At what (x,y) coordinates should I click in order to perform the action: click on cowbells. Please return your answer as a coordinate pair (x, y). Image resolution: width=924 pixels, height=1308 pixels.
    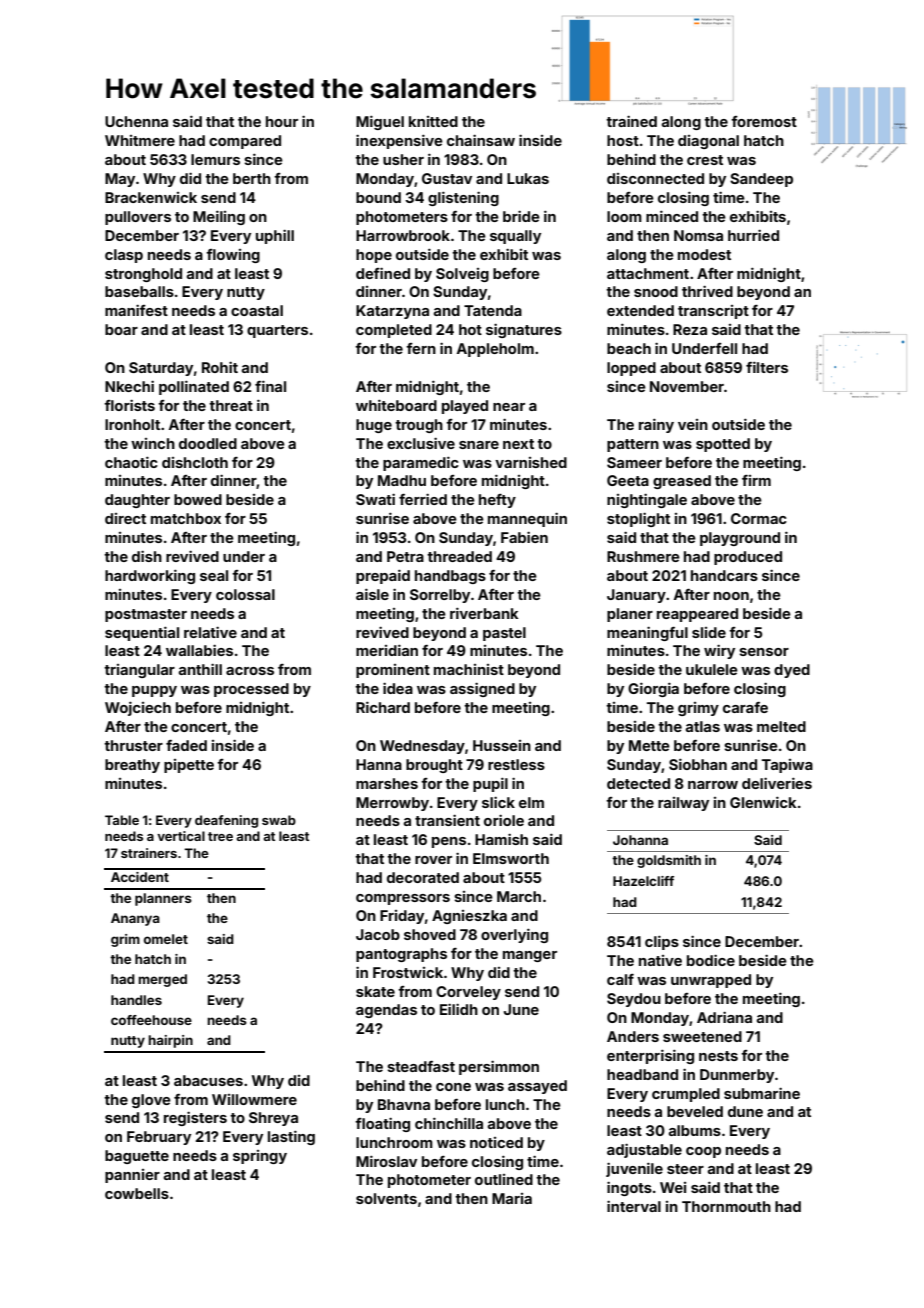
    Looking at the image, I should click on (137, 1193).
